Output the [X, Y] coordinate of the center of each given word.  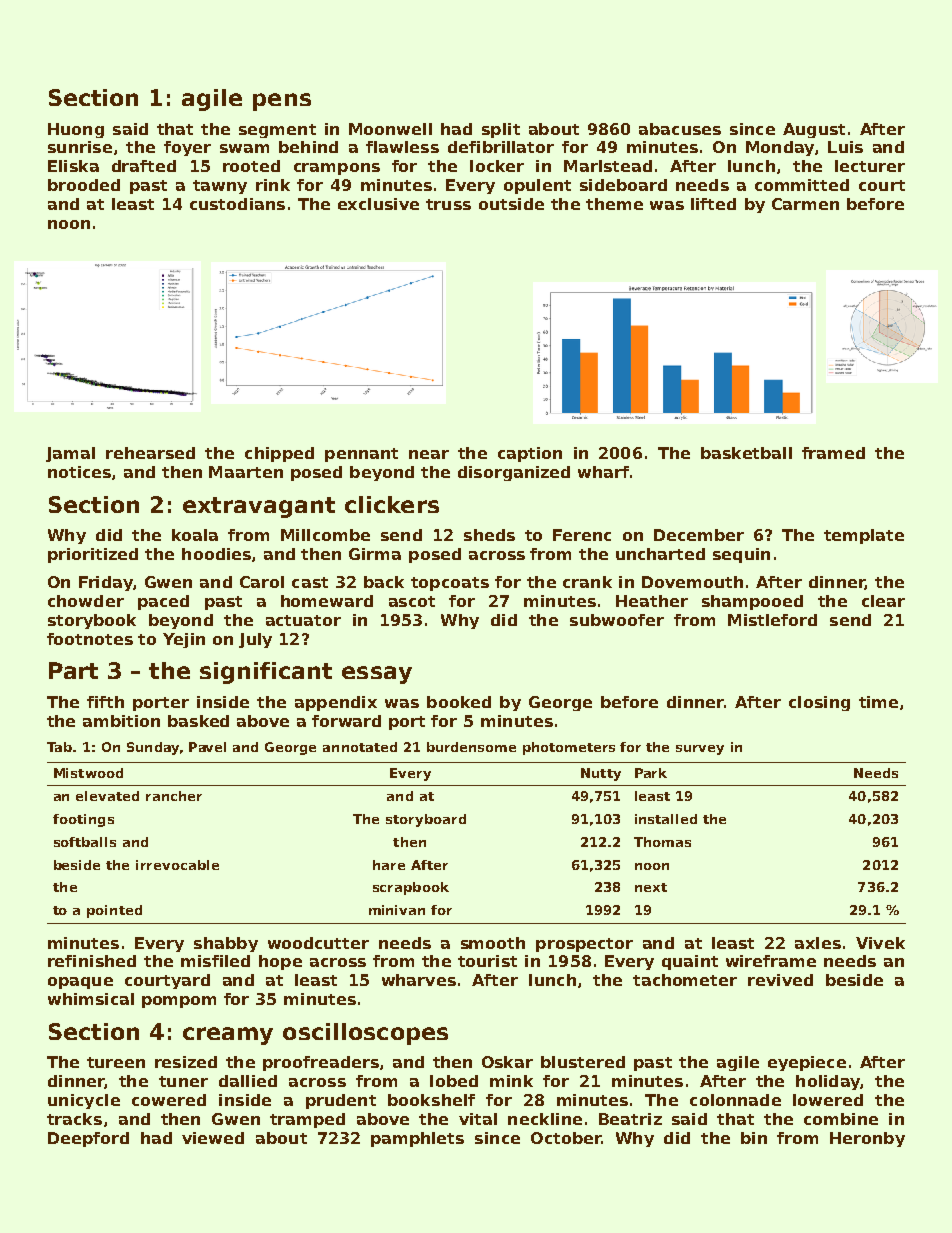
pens [282, 102]
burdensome [471, 747]
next [651, 887]
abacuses [680, 129]
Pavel [207, 747]
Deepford [88, 1139]
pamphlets [417, 1139]
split [501, 130]
